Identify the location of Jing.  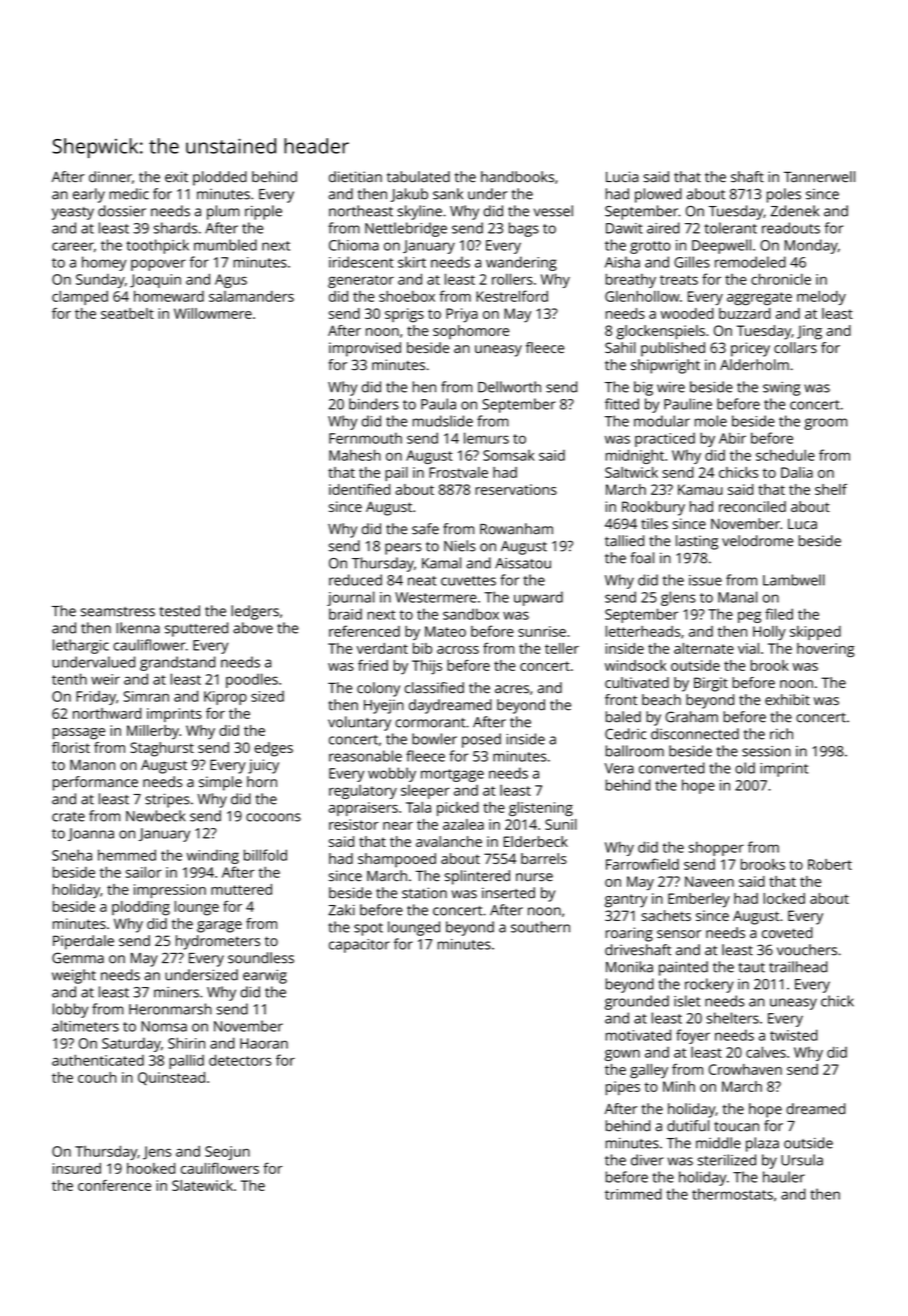
(809, 332).
